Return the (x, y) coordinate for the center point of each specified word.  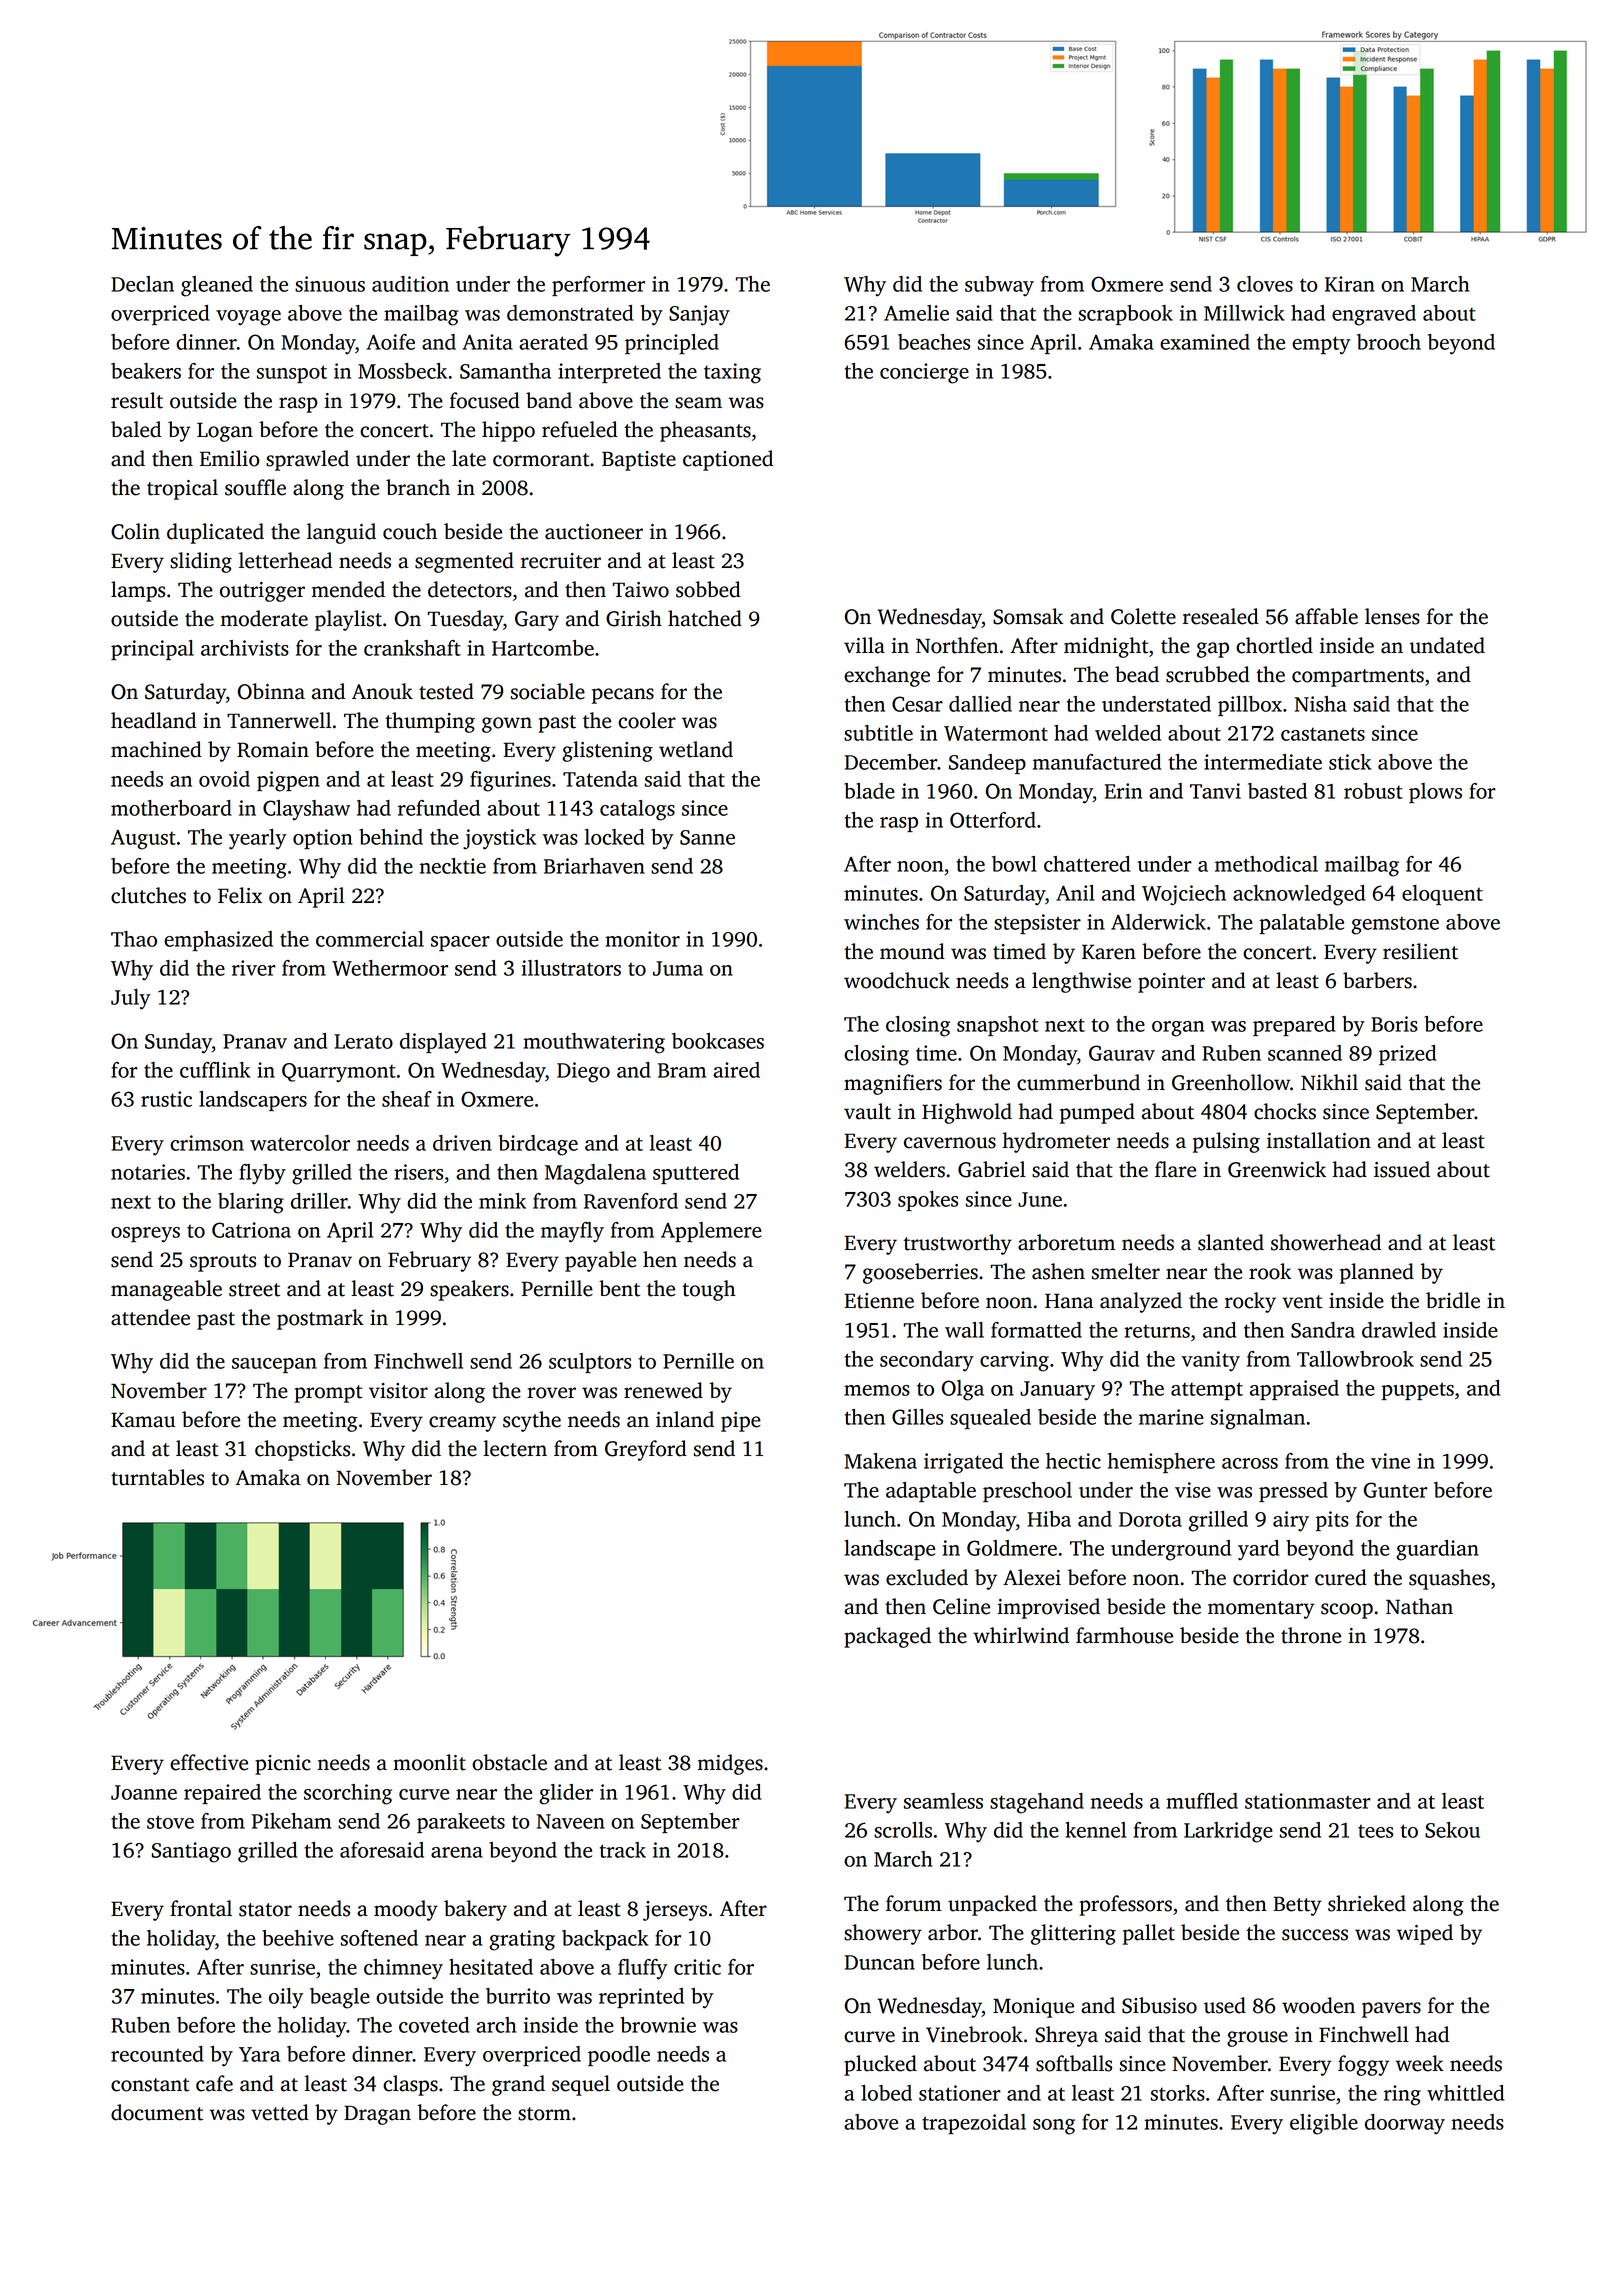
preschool (1027, 1492)
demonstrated (570, 313)
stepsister (1037, 924)
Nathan (1419, 1606)
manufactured (1097, 762)
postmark (320, 1319)
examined (1205, 342)
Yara (259, 2054)
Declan (142, 284)
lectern (515, 1448)
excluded (927, 1577)
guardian (1437, 1550)
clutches (148, 895)
